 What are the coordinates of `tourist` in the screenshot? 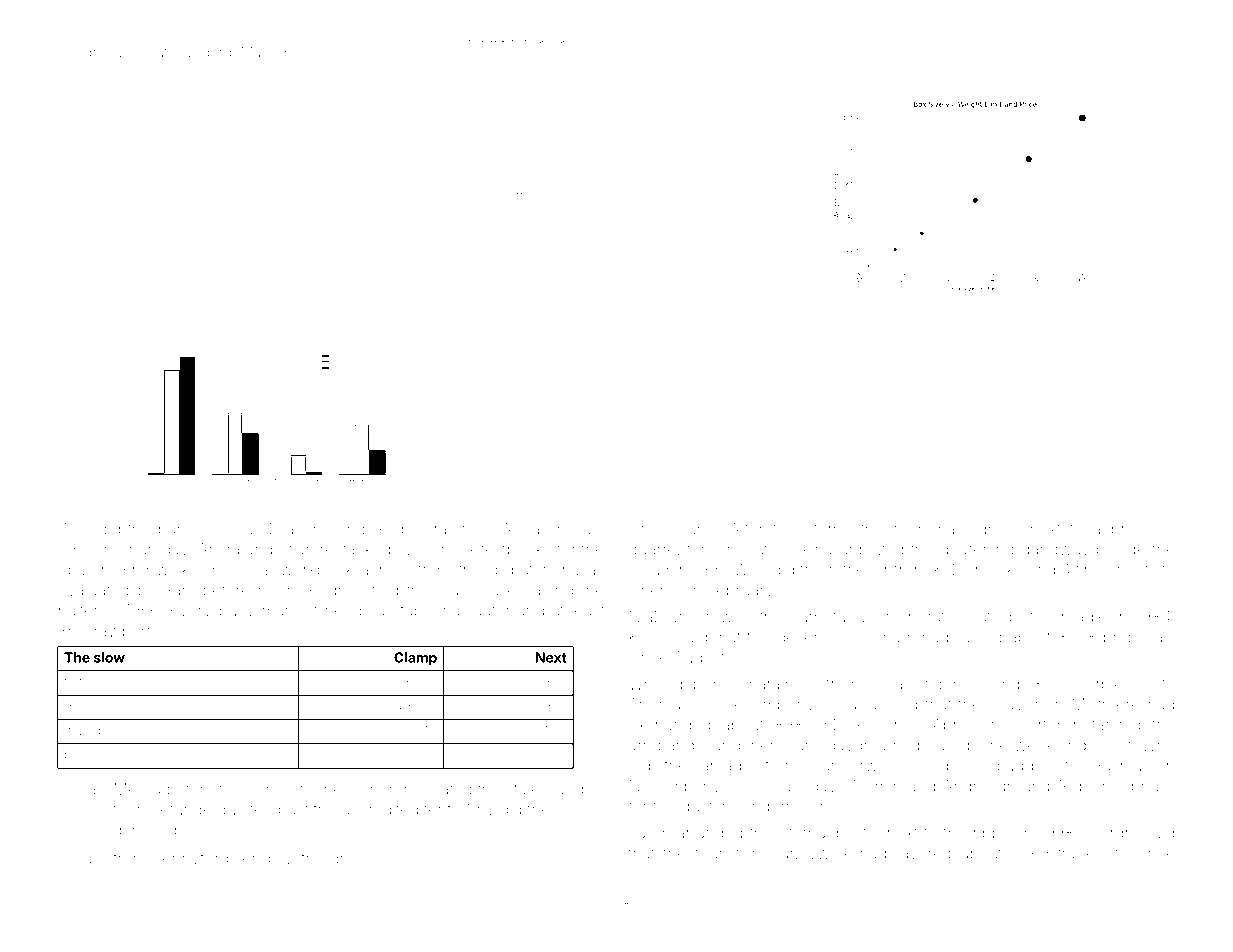 It's located at (717, 853).
